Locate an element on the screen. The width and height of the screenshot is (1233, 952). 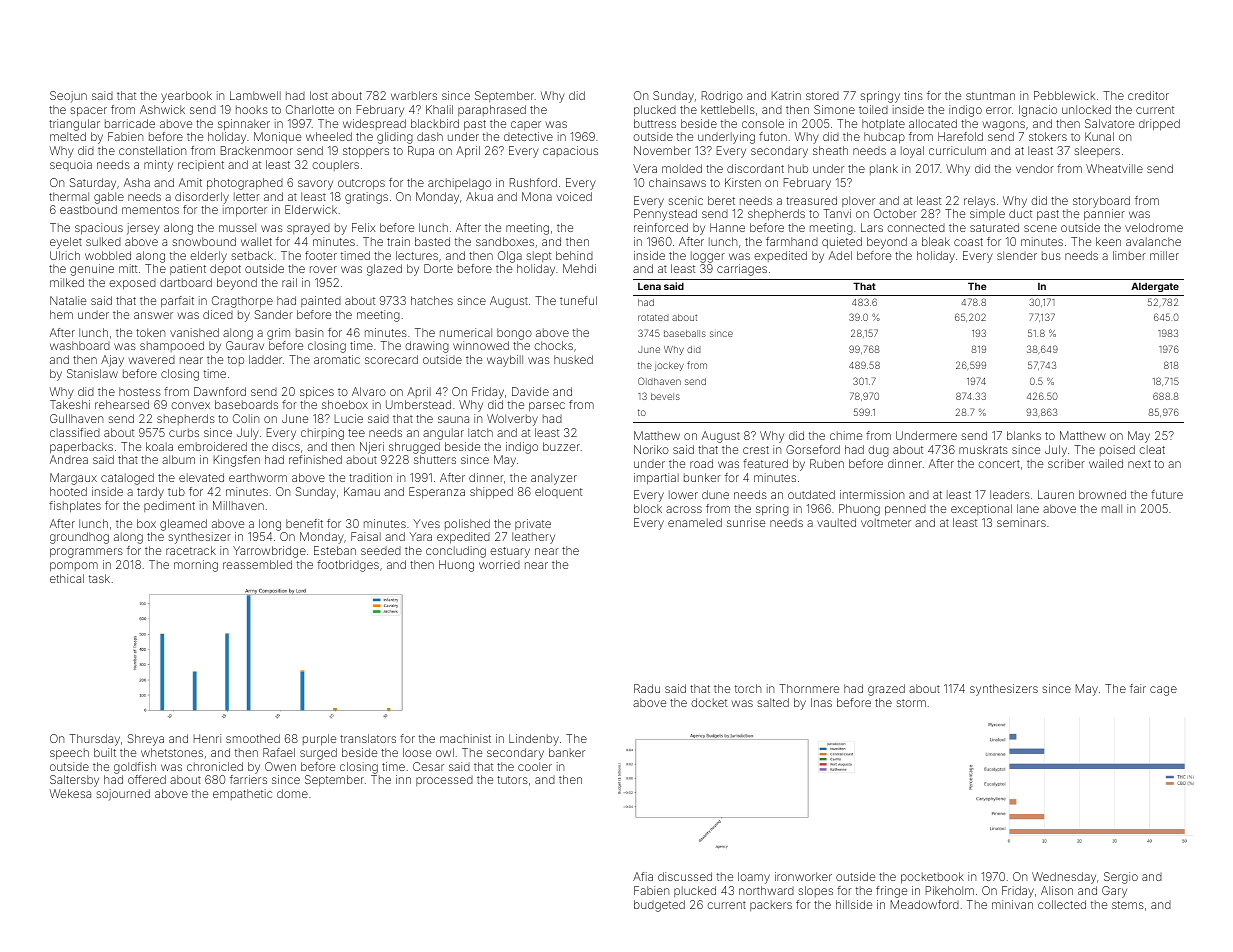
Seojun is located at coordinates (68, 97).
